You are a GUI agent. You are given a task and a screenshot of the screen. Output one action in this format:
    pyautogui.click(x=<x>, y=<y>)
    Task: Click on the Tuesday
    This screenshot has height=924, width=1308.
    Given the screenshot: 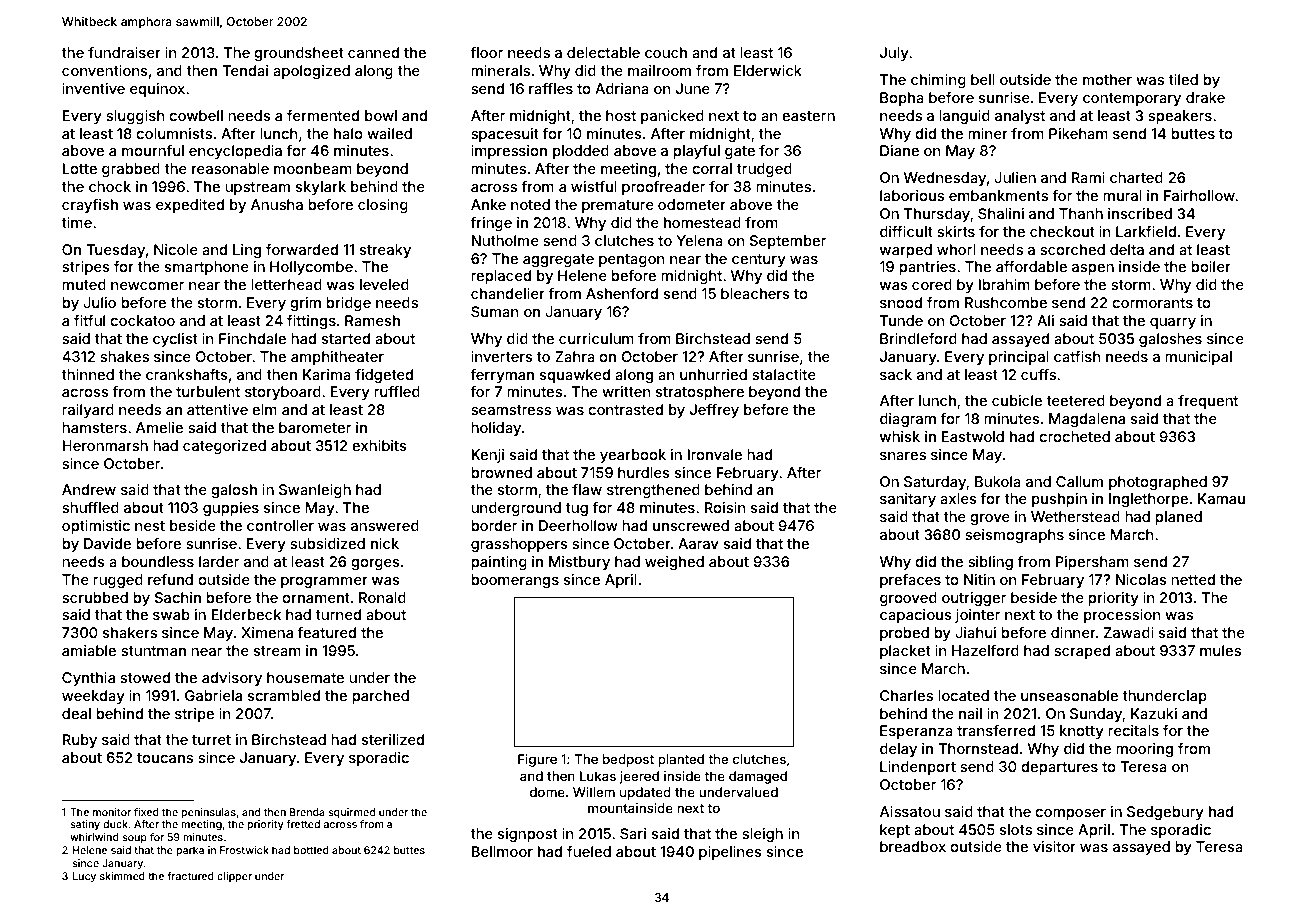 What is the action you would take?
    pyautogui.click(x=115, y=251)
